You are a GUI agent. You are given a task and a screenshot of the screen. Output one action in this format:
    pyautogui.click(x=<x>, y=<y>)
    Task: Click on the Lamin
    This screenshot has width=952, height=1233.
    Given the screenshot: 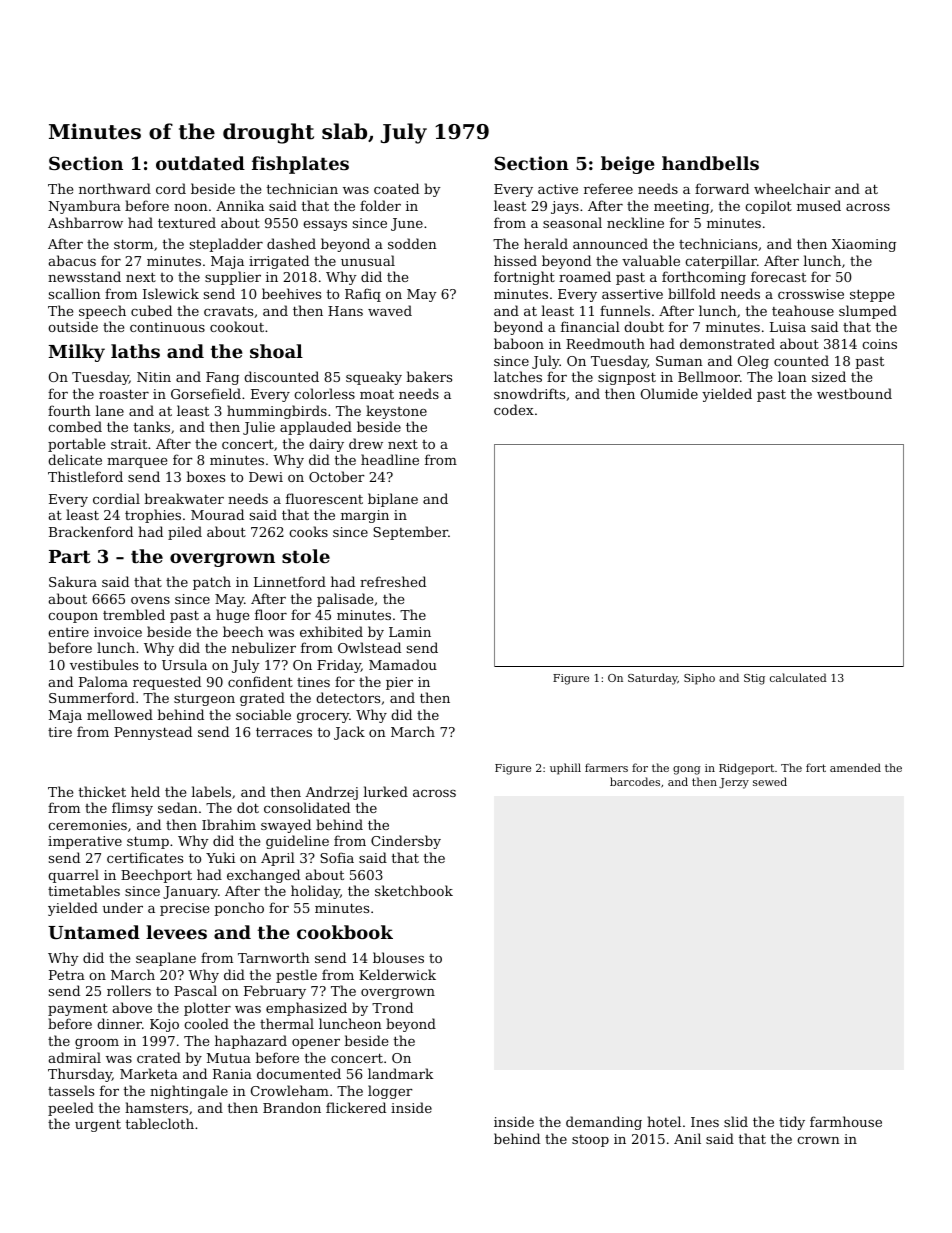 What is the action you would take?
    pyautogui.click(x=410, y=632)
